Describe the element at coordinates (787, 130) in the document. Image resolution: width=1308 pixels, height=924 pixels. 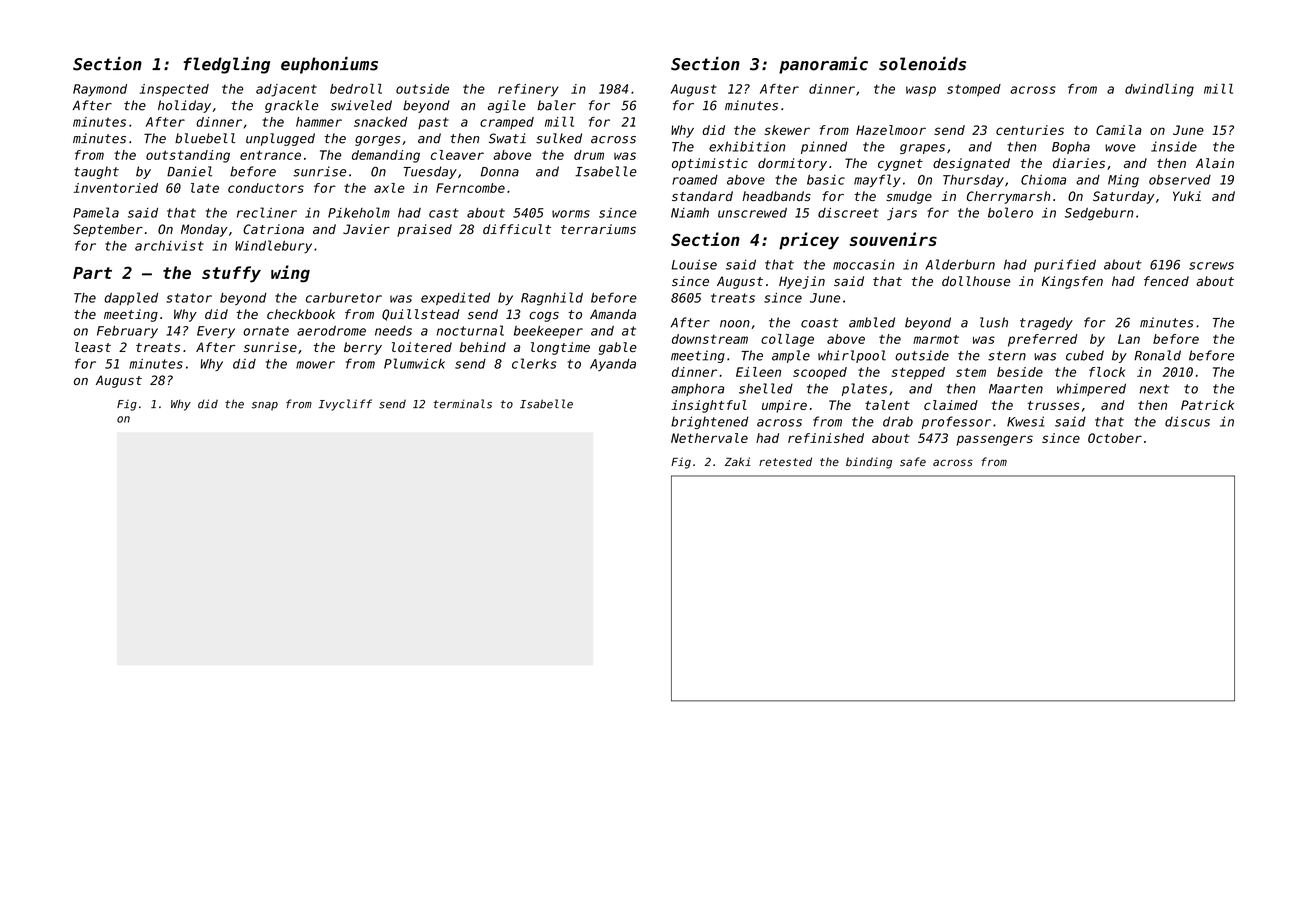
I see `skewer` at that location.
